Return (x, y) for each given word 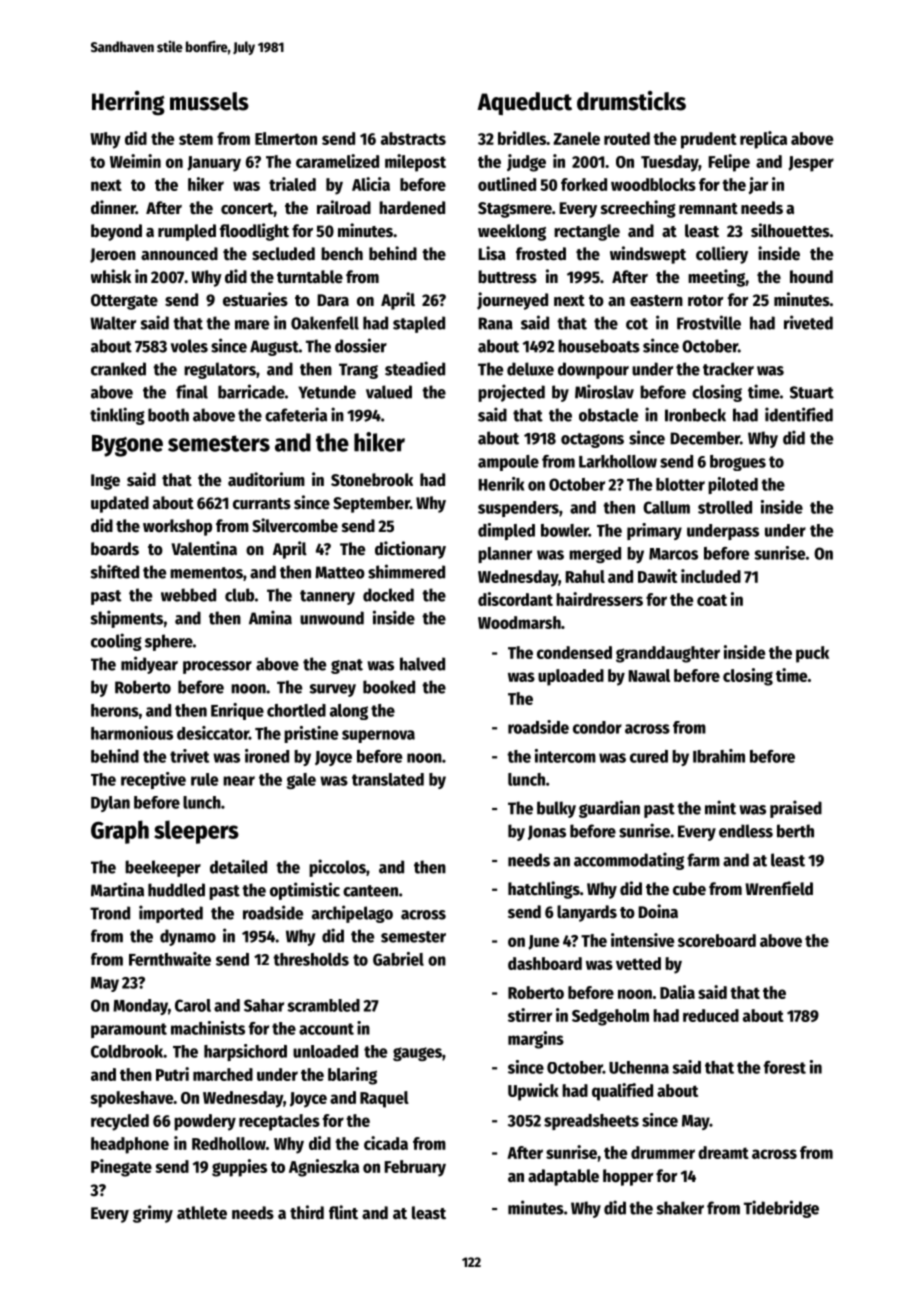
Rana (495, 323)
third (307, 1212)
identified (799, 414)
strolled (725, 507)
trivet (189, 756)
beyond (116, 232)
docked (388, 595)
